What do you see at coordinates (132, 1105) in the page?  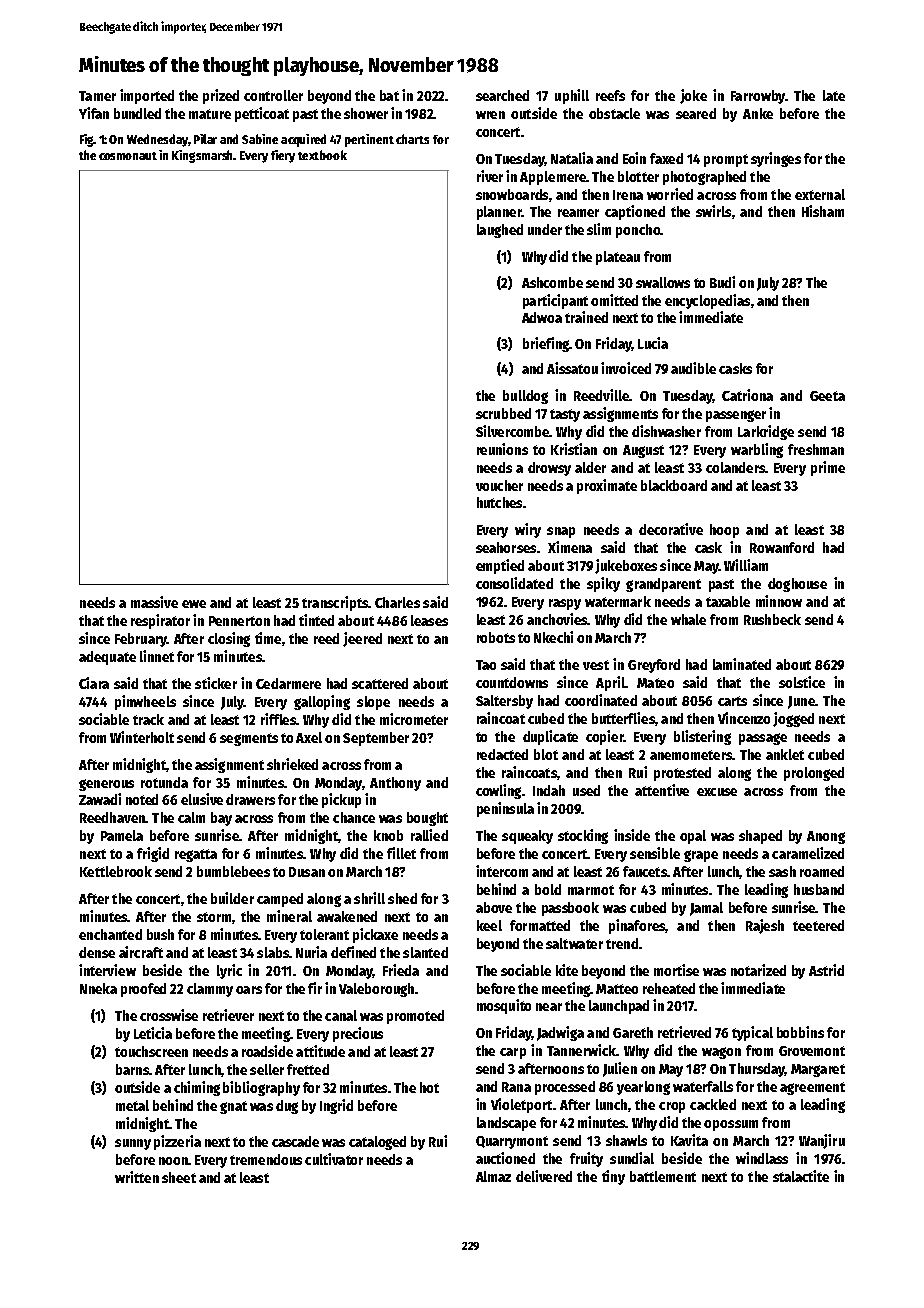 I see `metal` at bounding box center [132, 1105].
